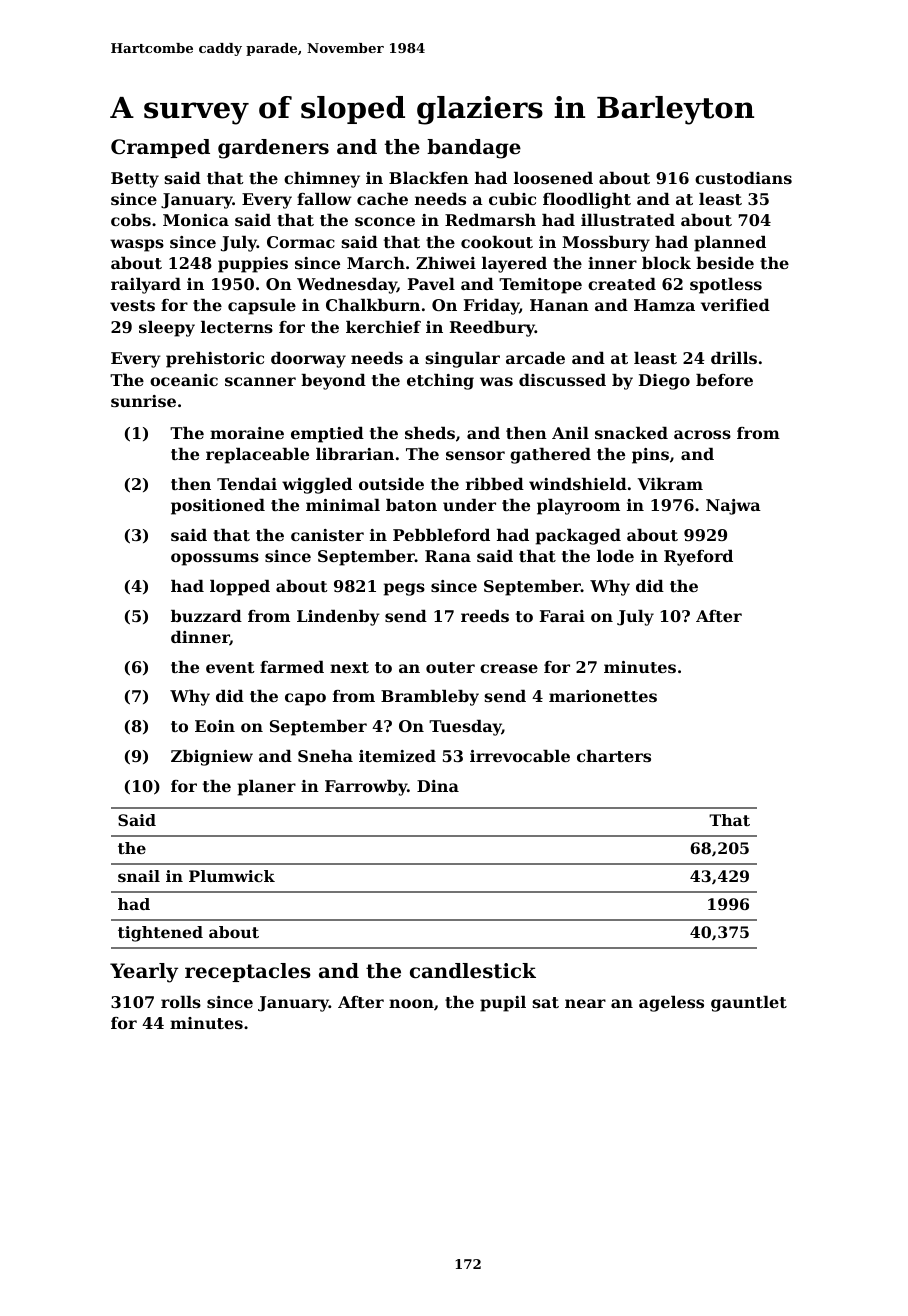 This screenshot has height=1316, width=908. Describe the element at coordinates (585, 1003) in the screenshot. I see `near` at that location.
